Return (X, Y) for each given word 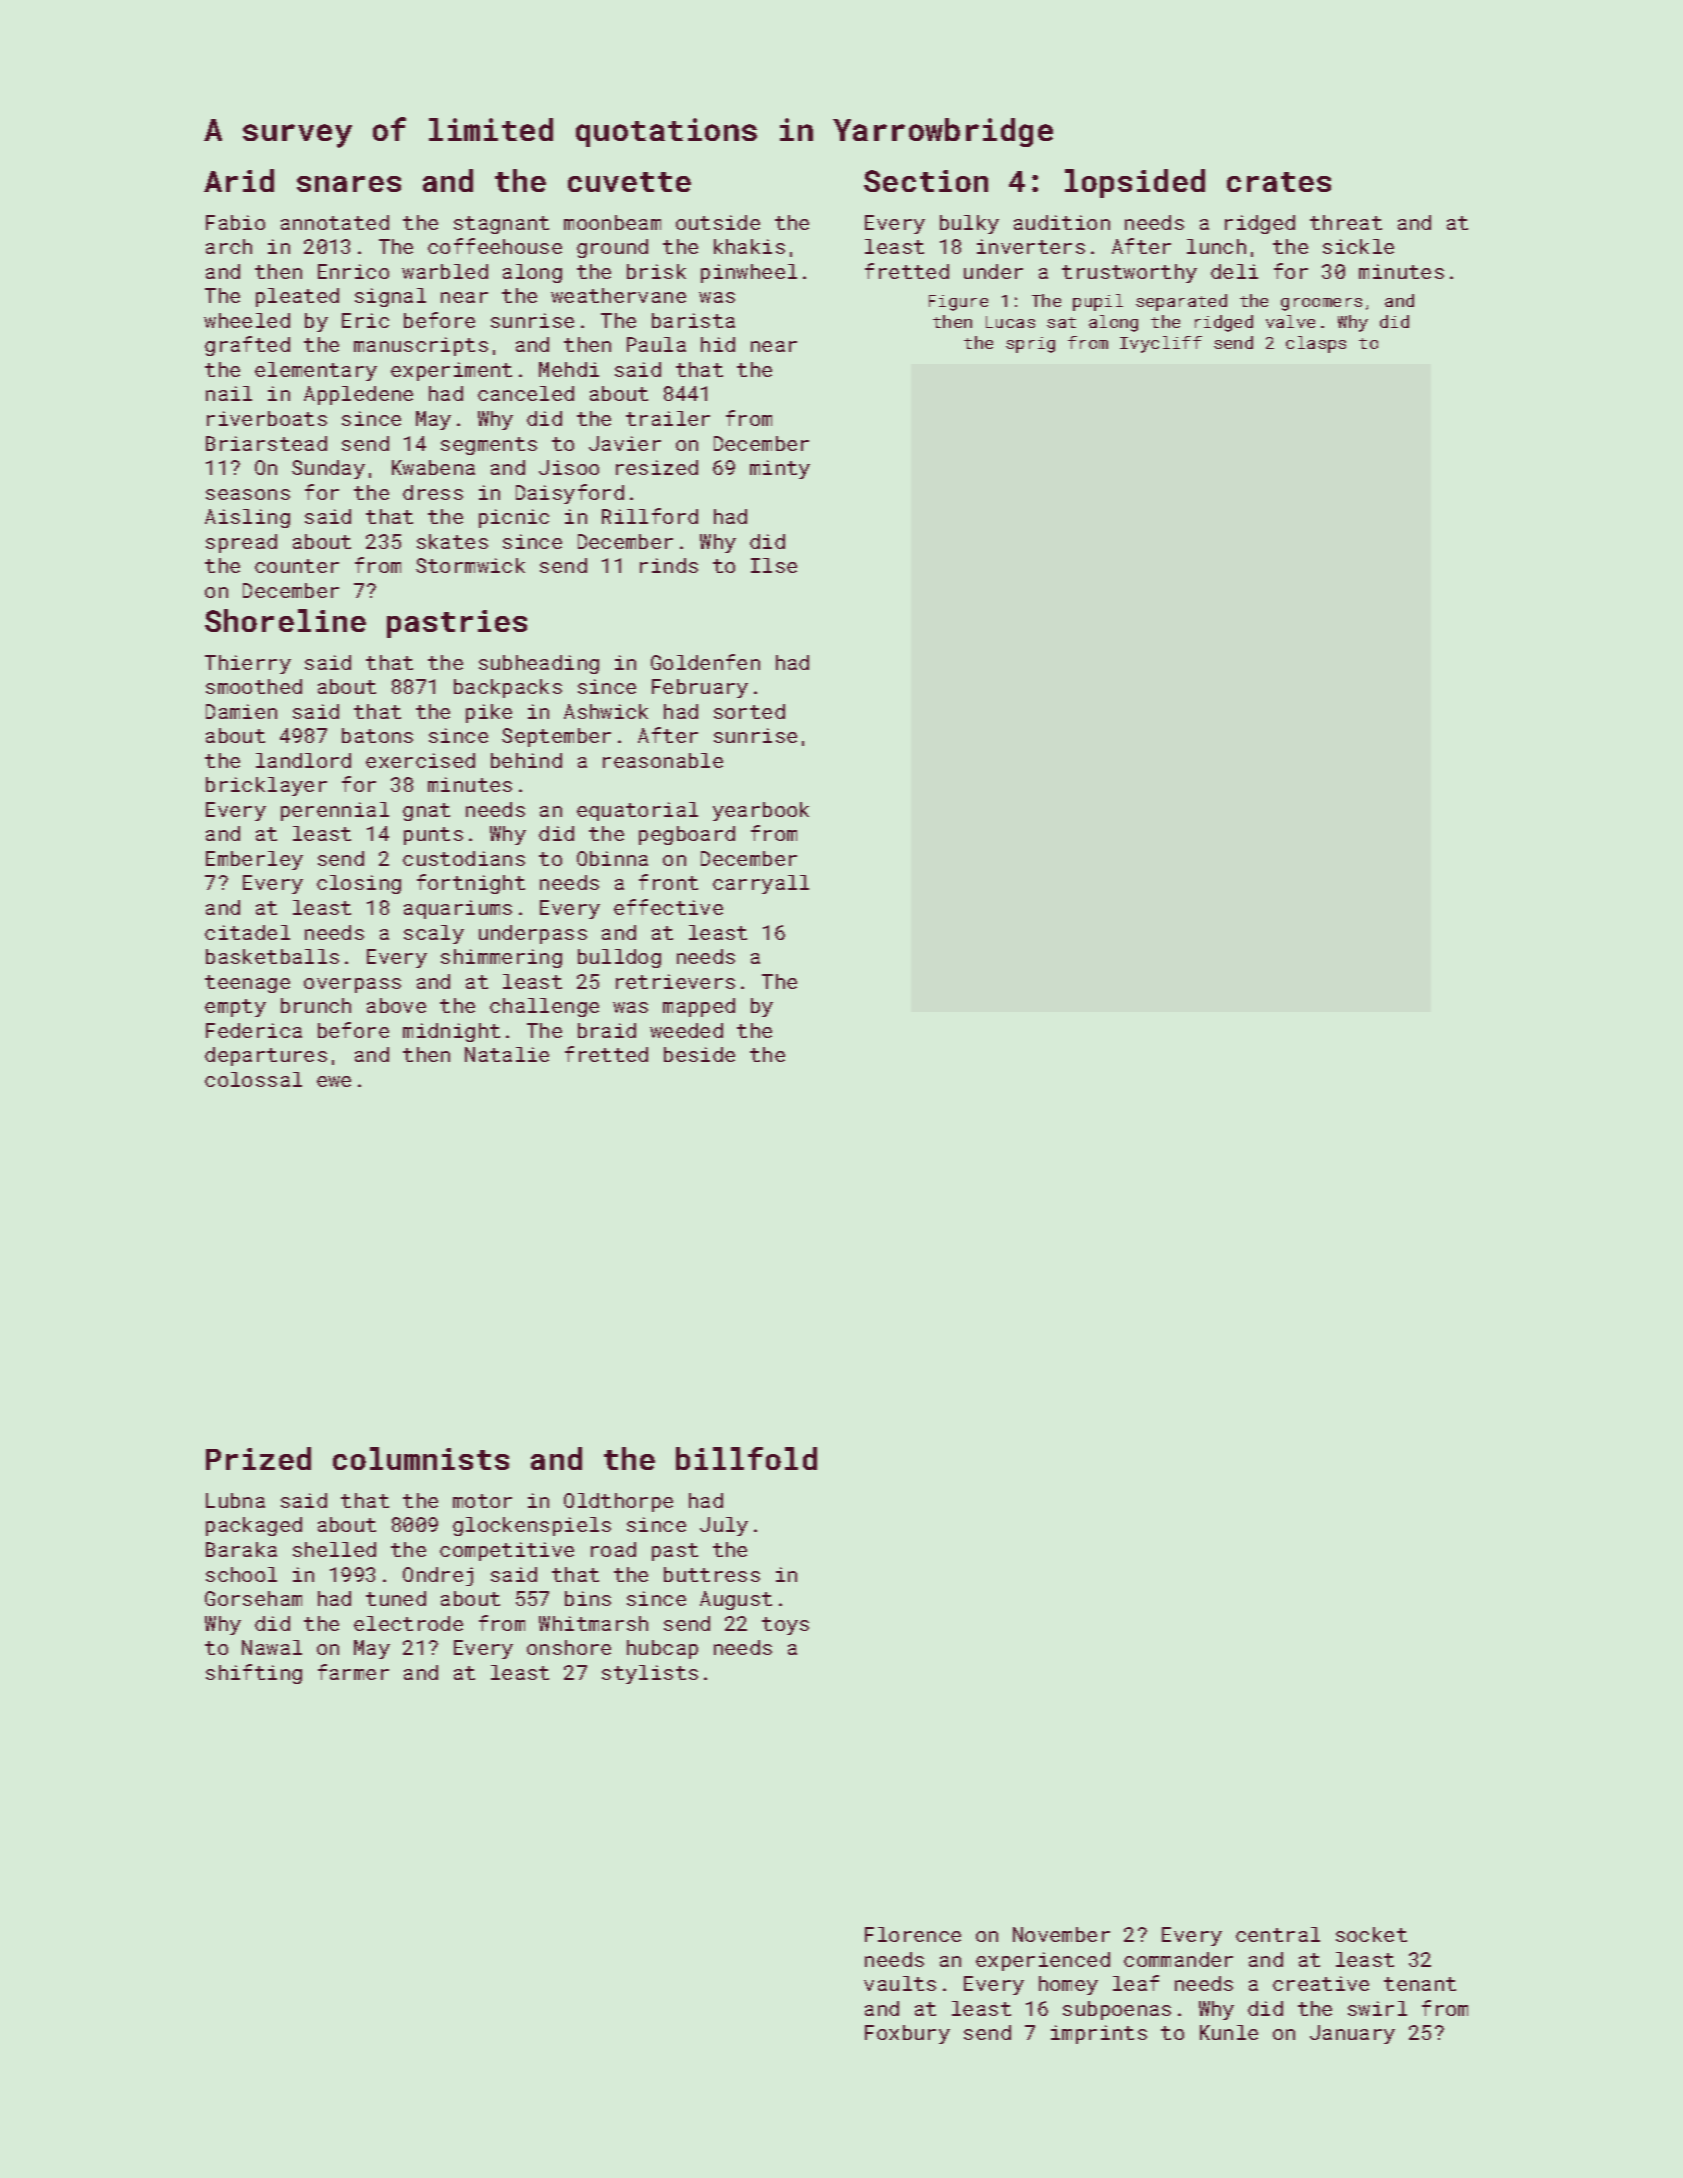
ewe (334, 1081)
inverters (1031, 246)
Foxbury (907, 2034)
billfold (746, 1458)
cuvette (629, 182)
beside (699, 1054)
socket (1371, 1934)
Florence (913, 1934)
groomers (1321, 304)
